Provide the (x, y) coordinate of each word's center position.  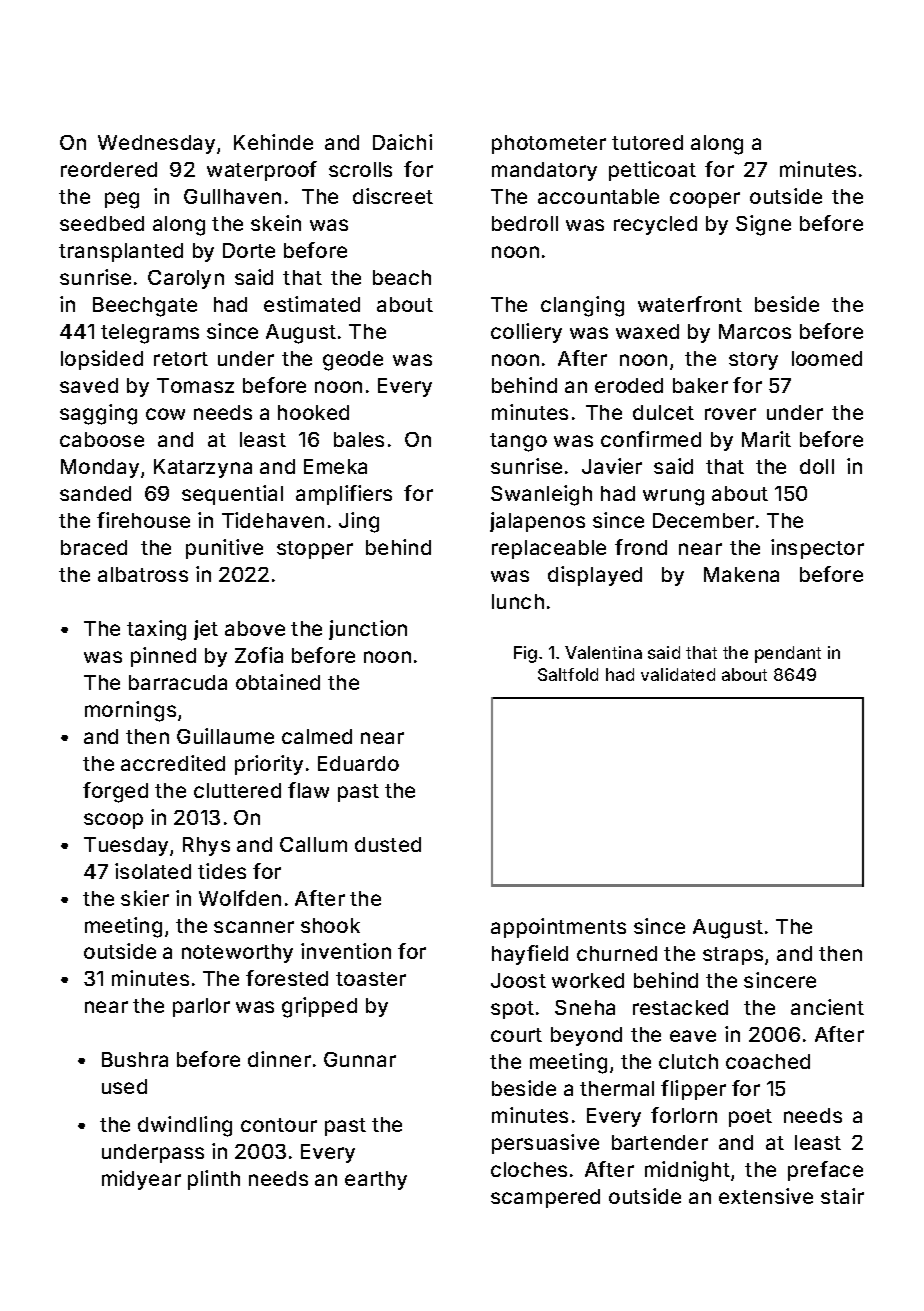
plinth (214, 1180)
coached (768, 1061)
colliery (526, 333)
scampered (545, 1198)
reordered (109, 169)
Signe (763, 225)
